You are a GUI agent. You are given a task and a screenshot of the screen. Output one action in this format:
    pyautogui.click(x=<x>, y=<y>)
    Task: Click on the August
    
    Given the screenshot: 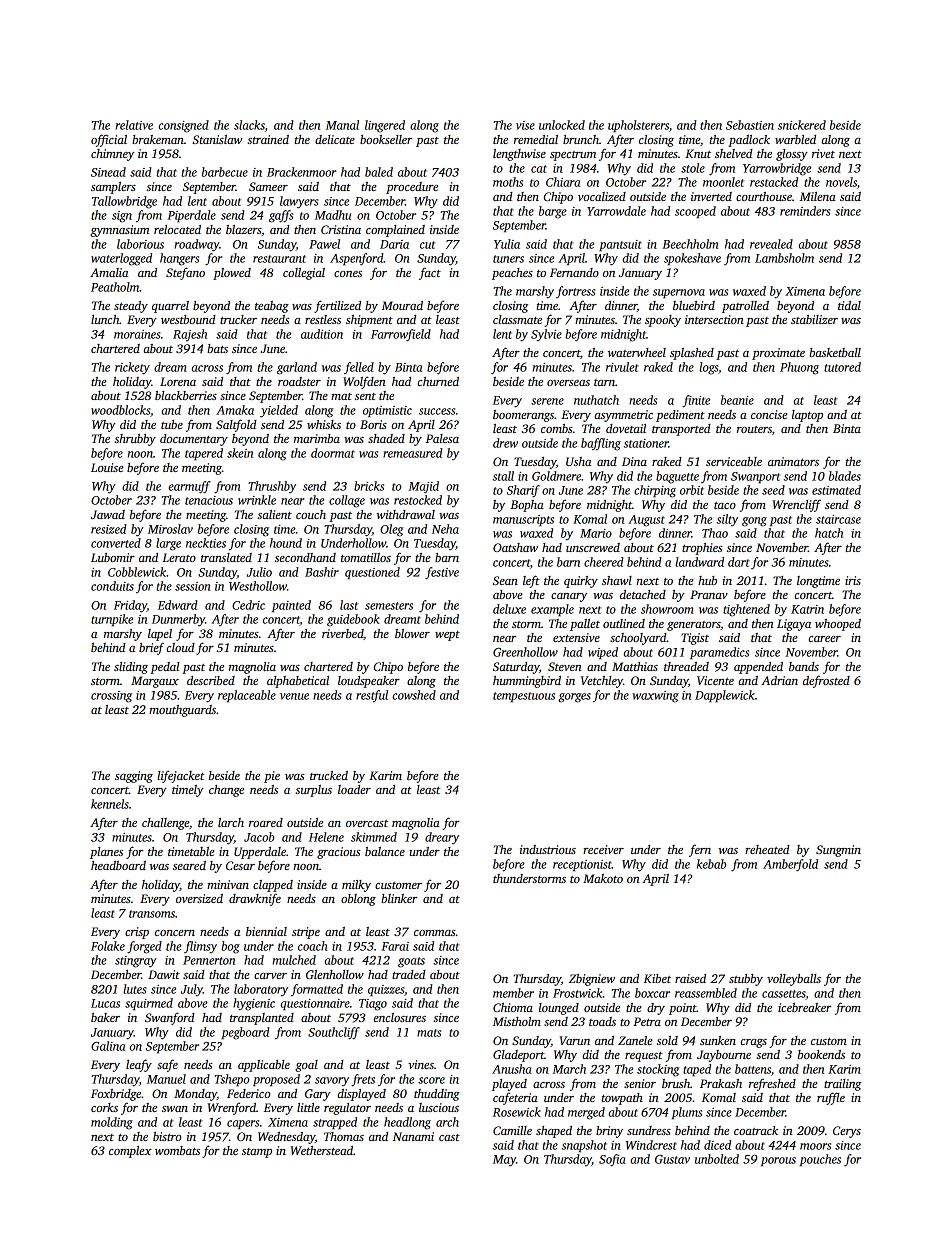 What is the action you would take?
    pyautogui.click(x=646, y=521)
